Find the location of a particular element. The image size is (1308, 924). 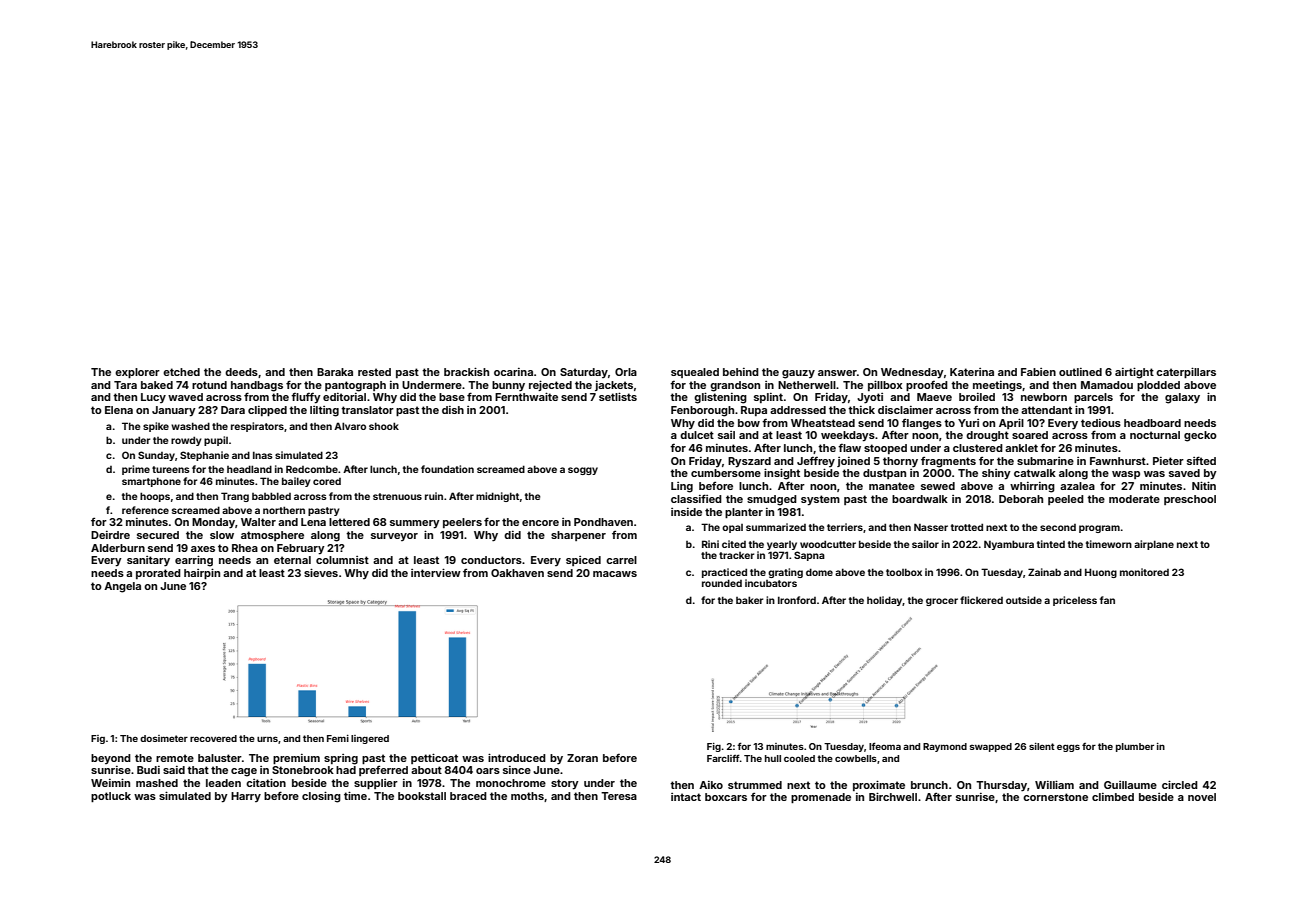

Femi is located at coordinates (338, 738).
